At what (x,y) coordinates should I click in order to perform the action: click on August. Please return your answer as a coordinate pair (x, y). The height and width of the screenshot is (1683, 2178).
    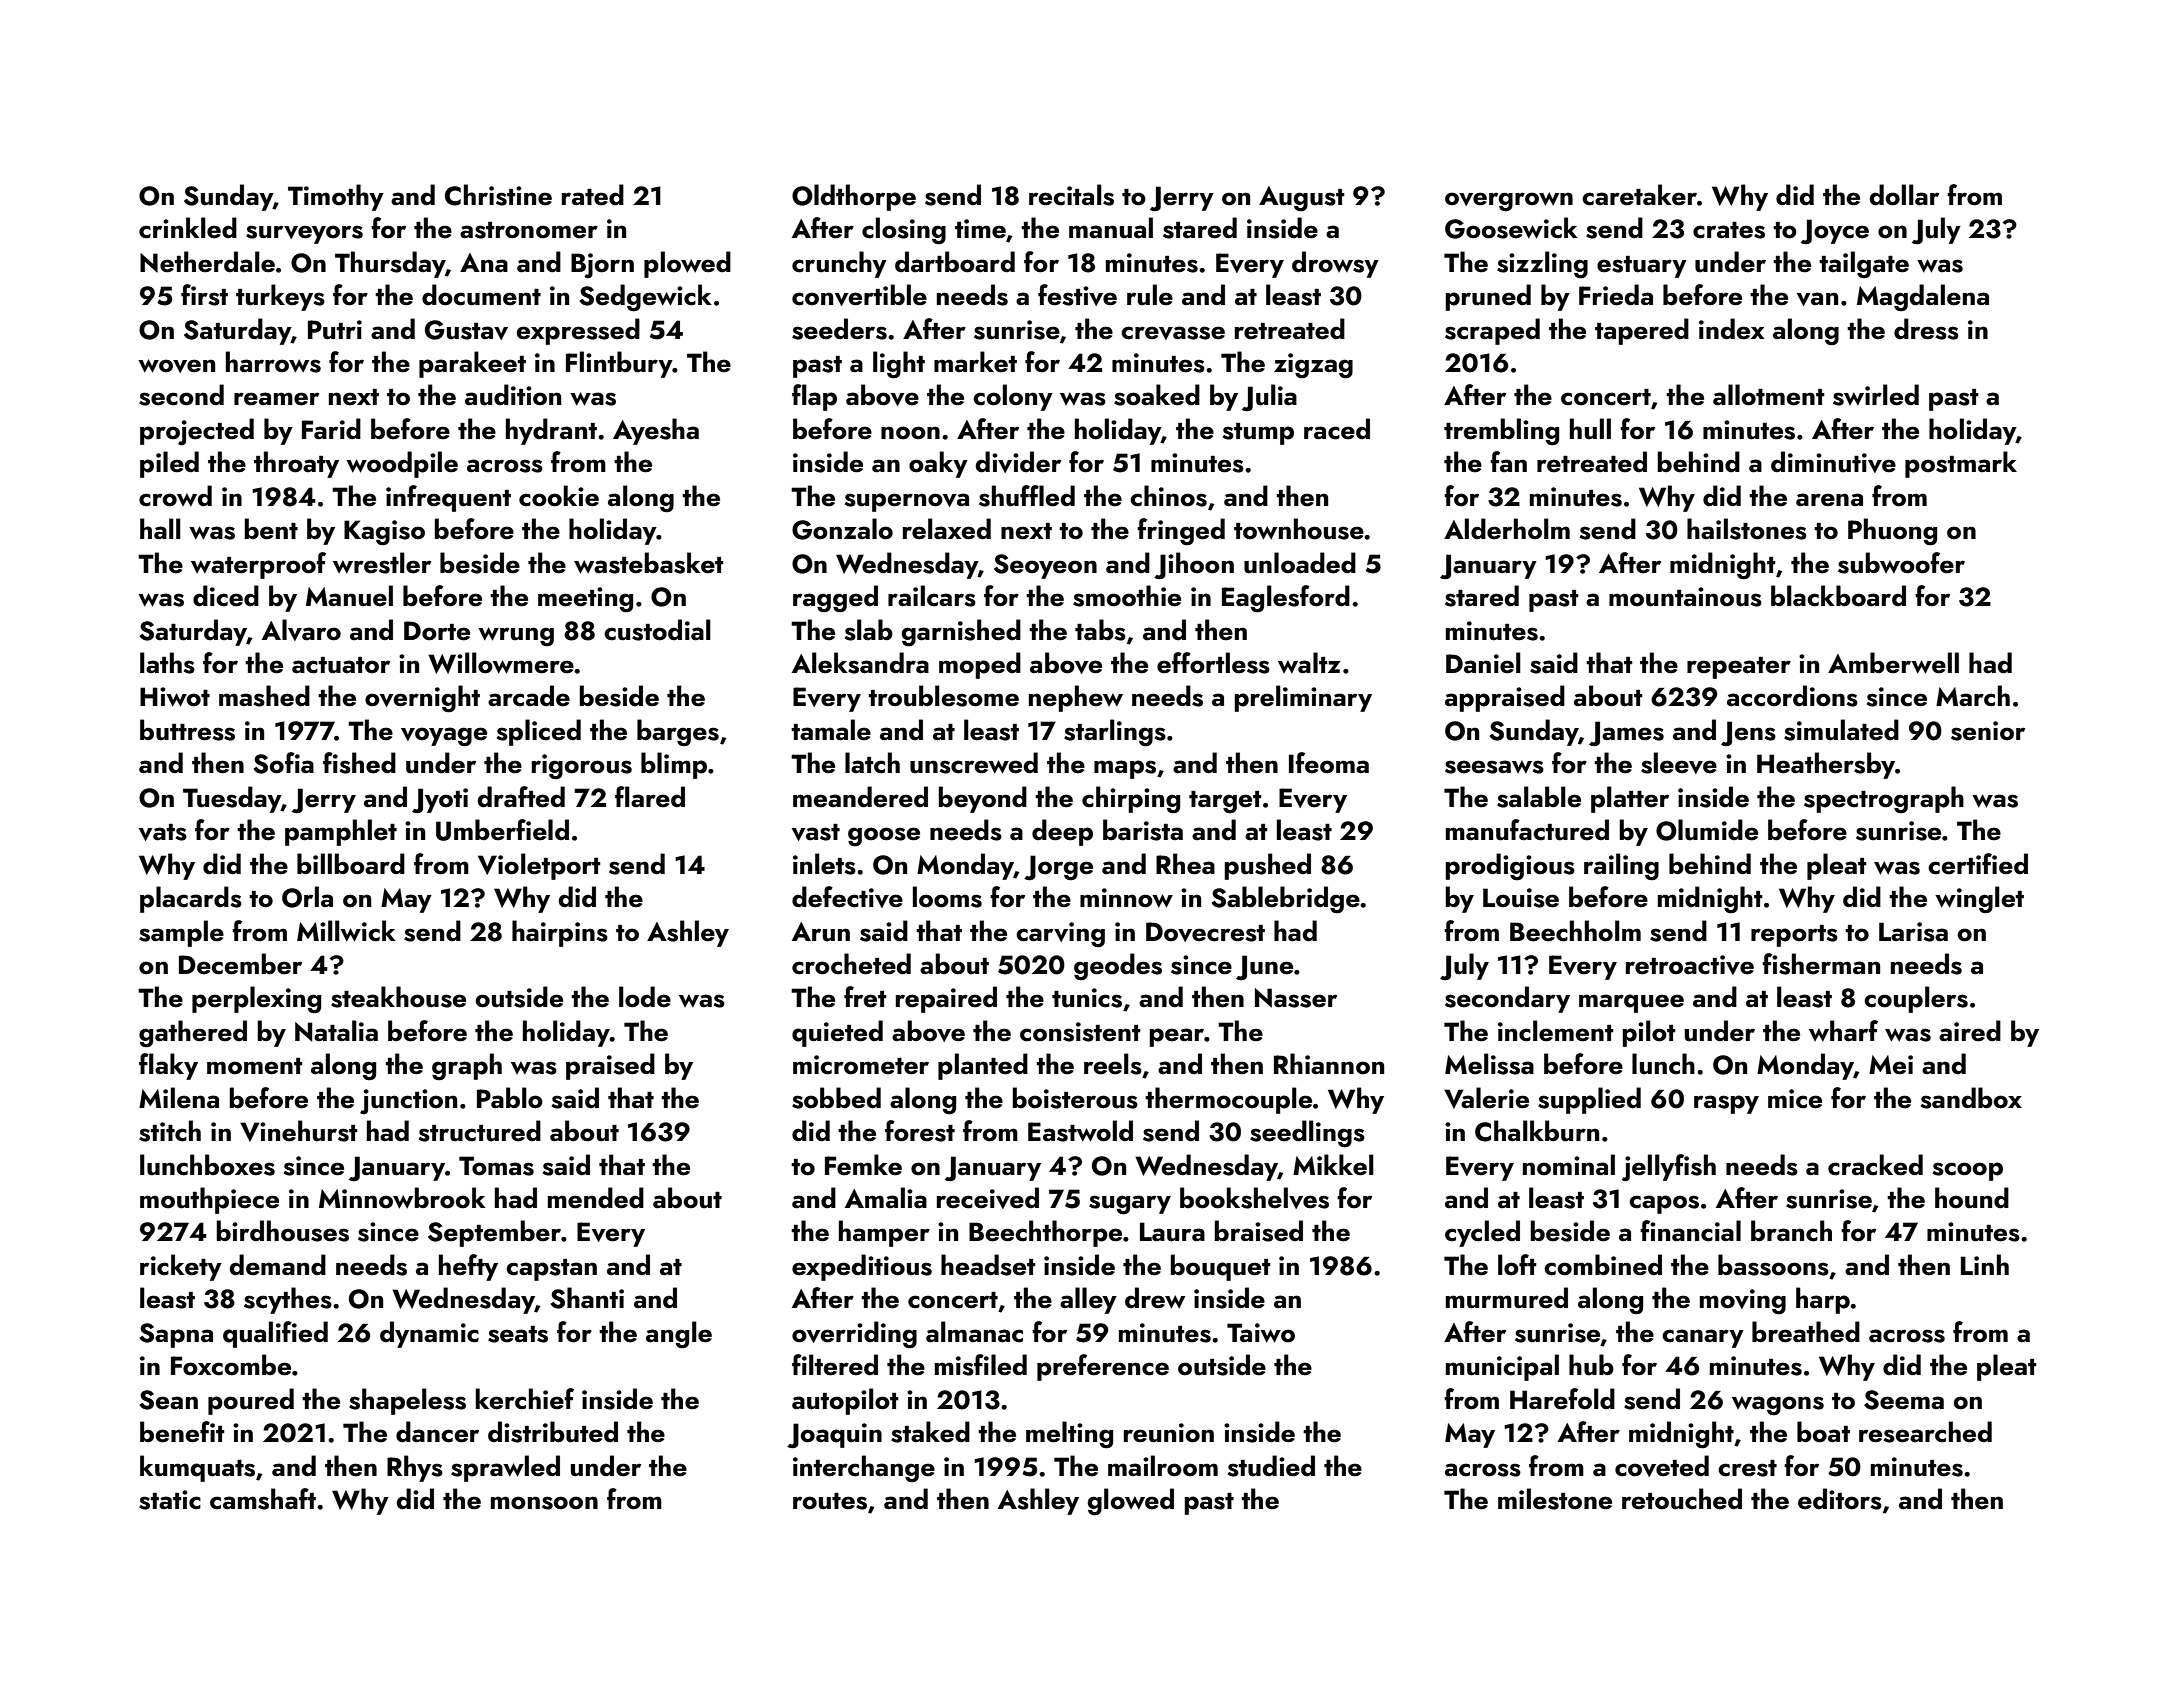
    Looking at the image, I should click on (1302, 199).
